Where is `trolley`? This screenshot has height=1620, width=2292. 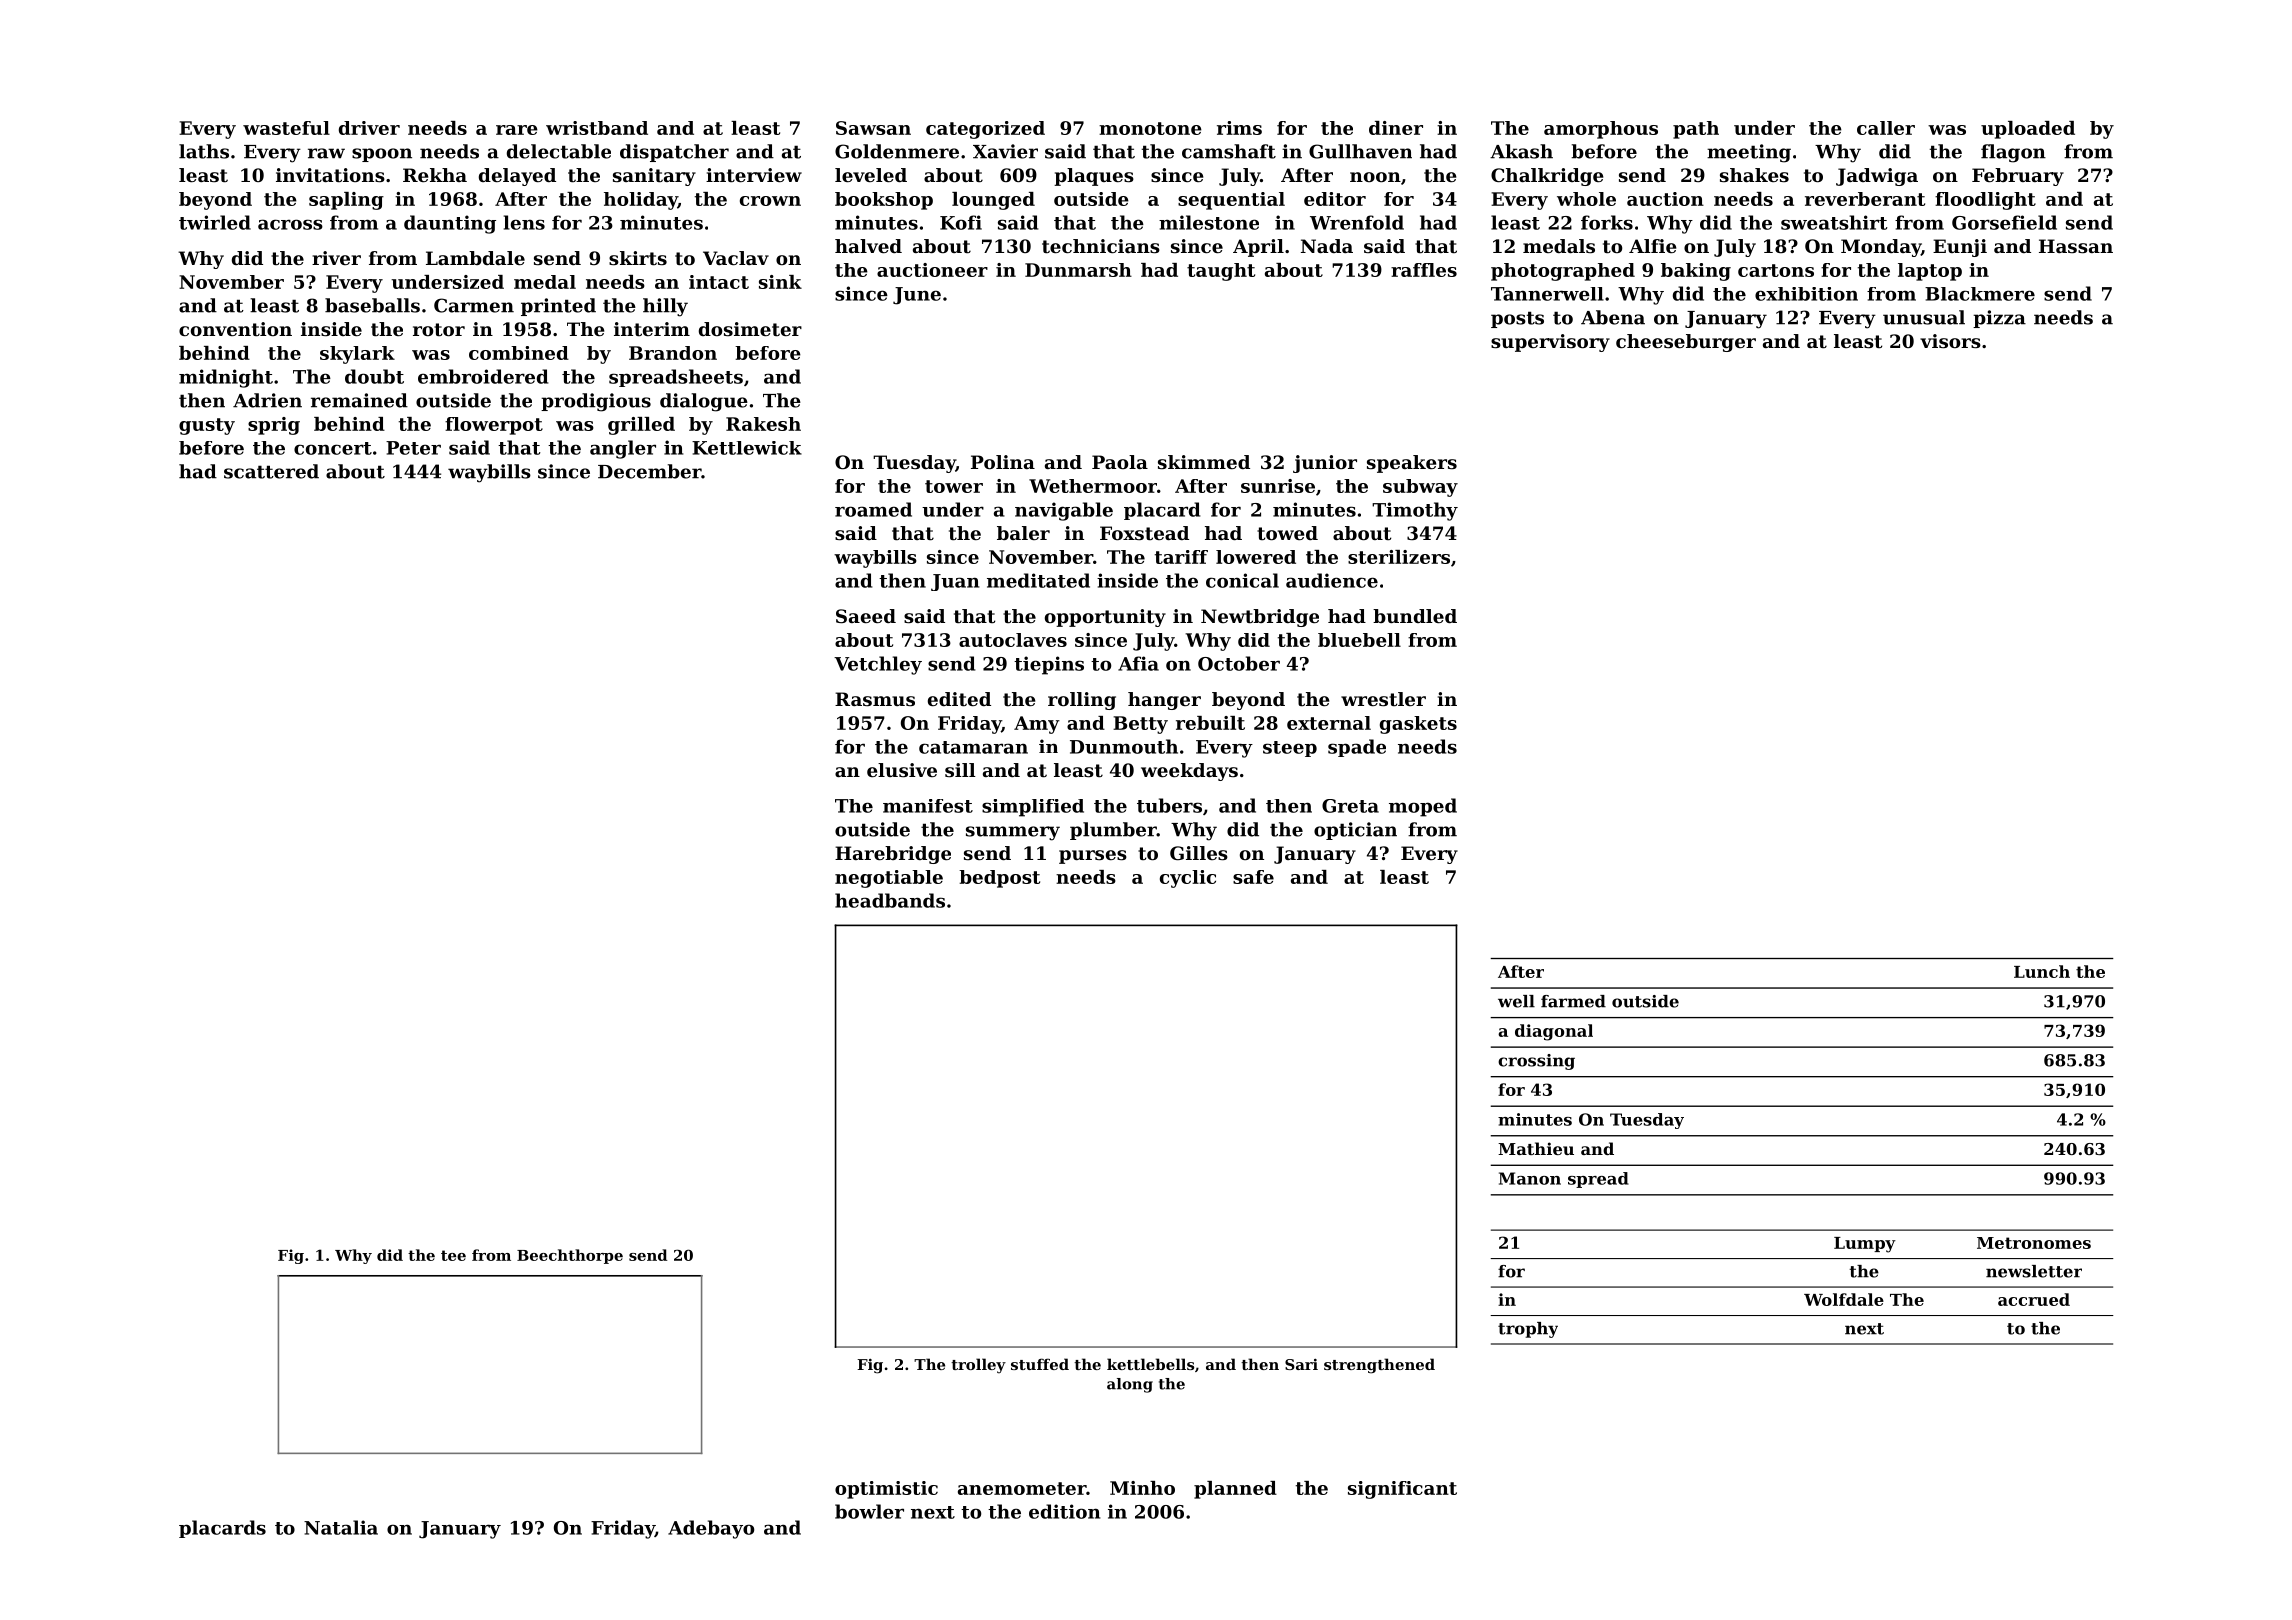 trolley is located at coordinates (978, 1366).
